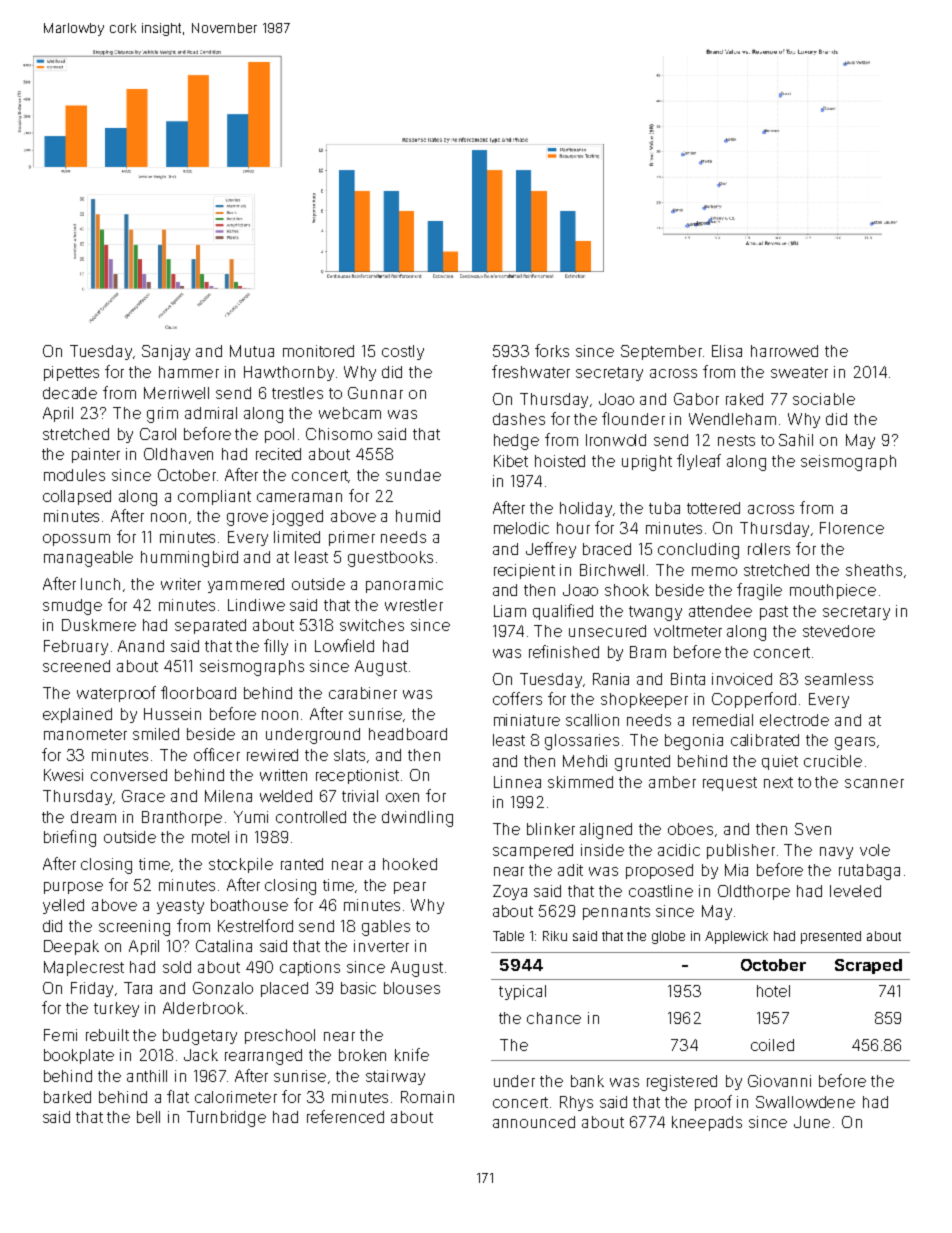  Describe the element at coordinates (534, 1122) in the screenshot. I see `announced` at that location.
